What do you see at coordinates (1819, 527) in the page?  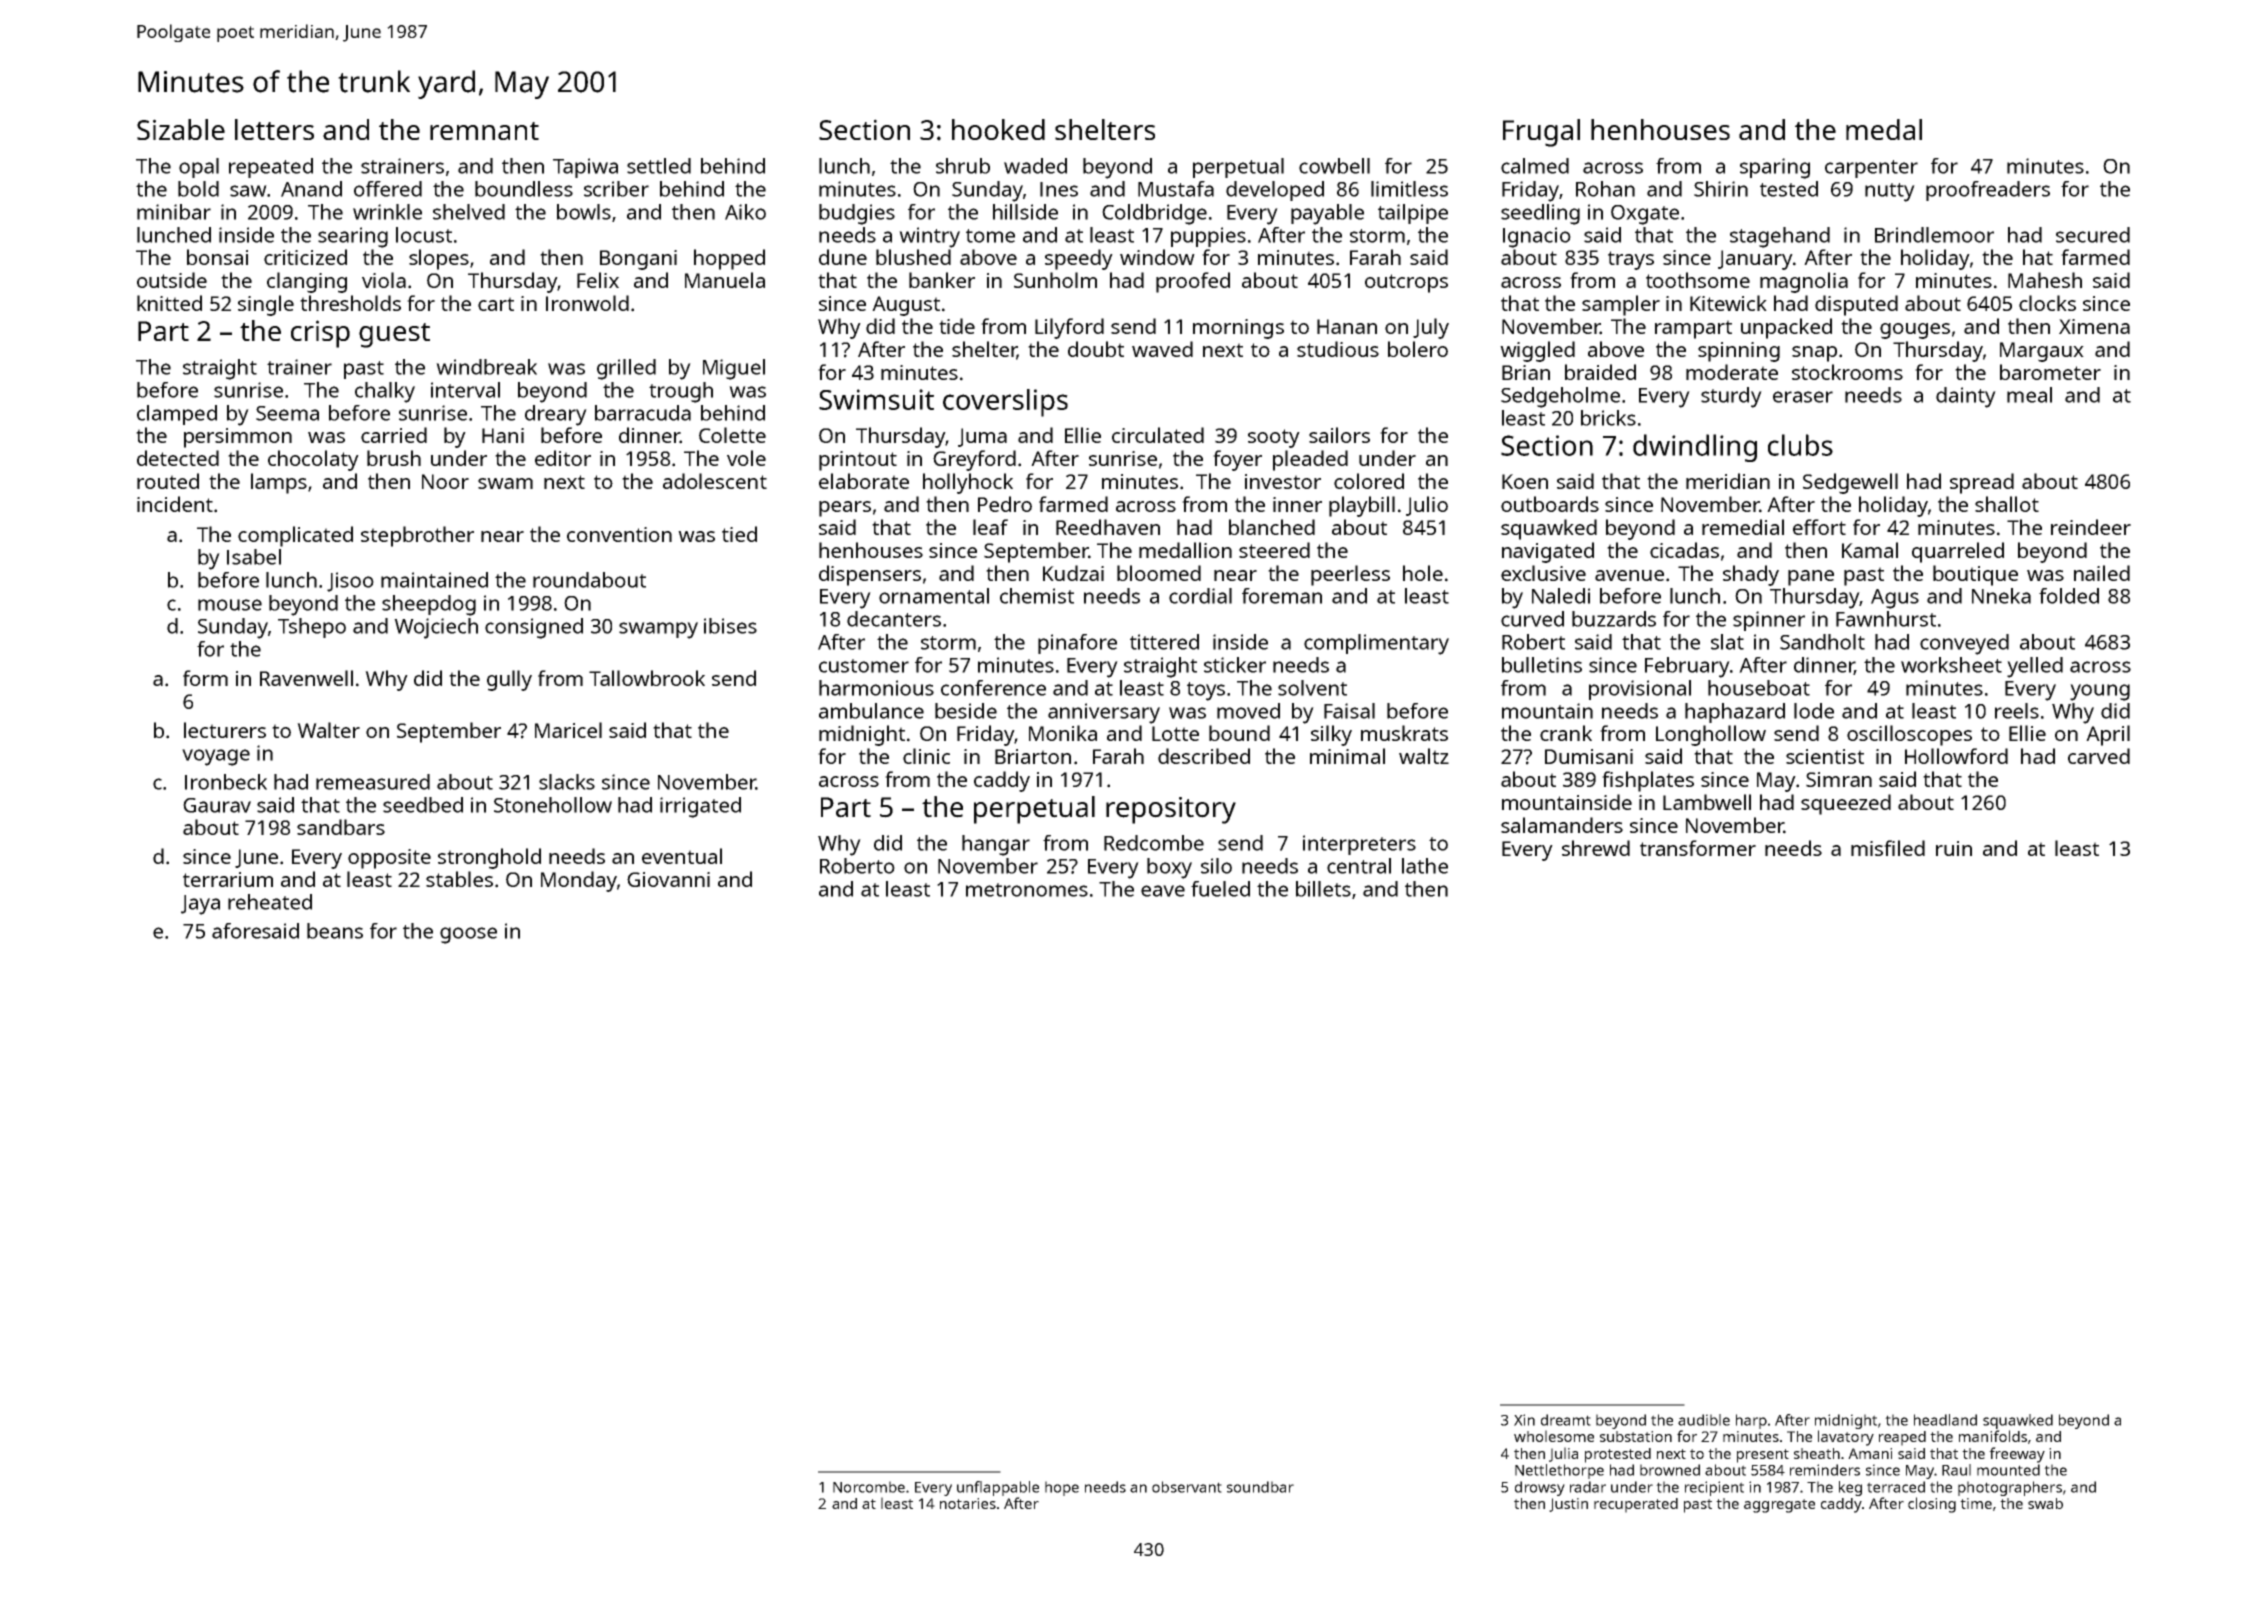 I see `effort` at bounding box center [1819, 527].
